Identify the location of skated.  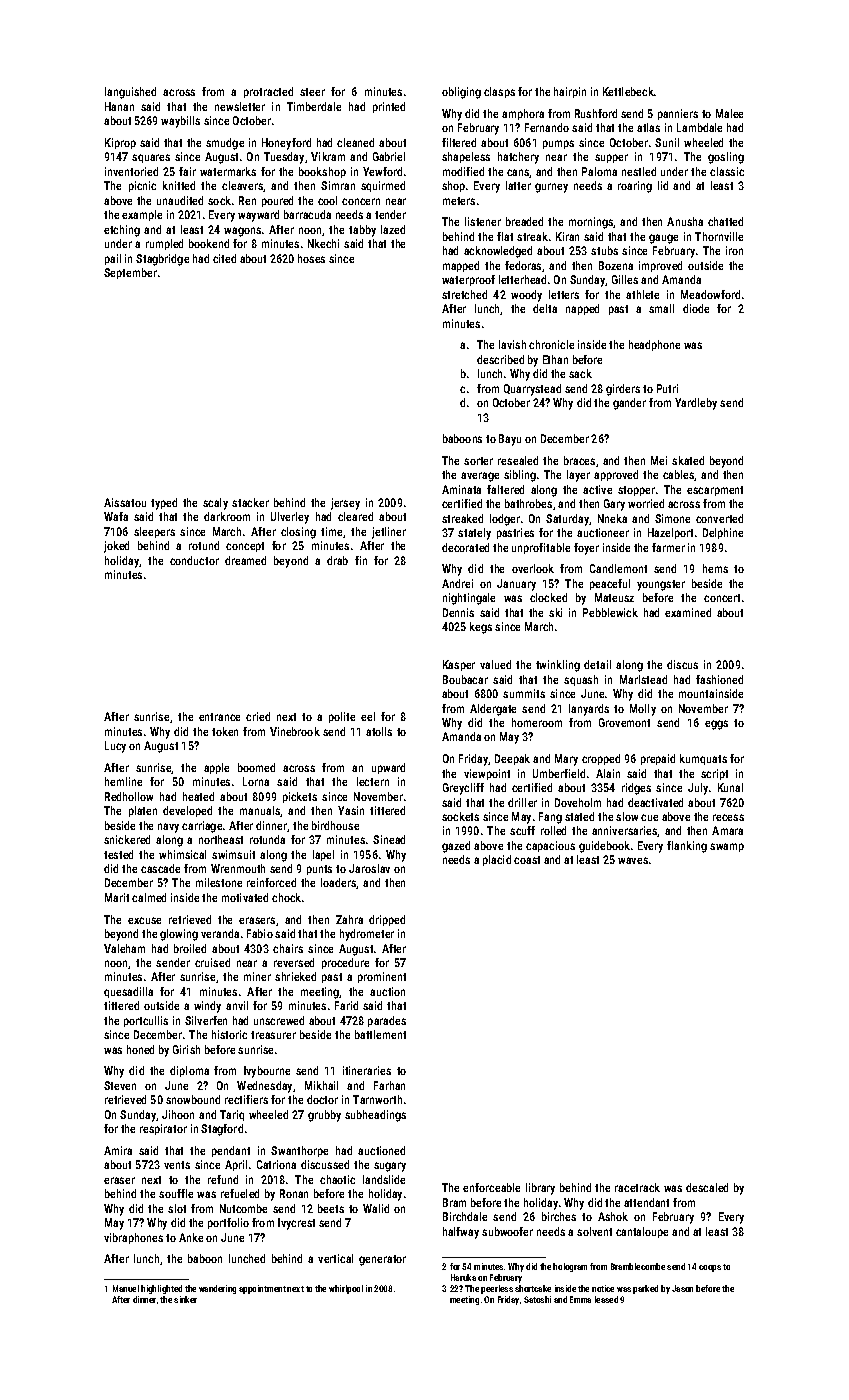
(688, 460).
